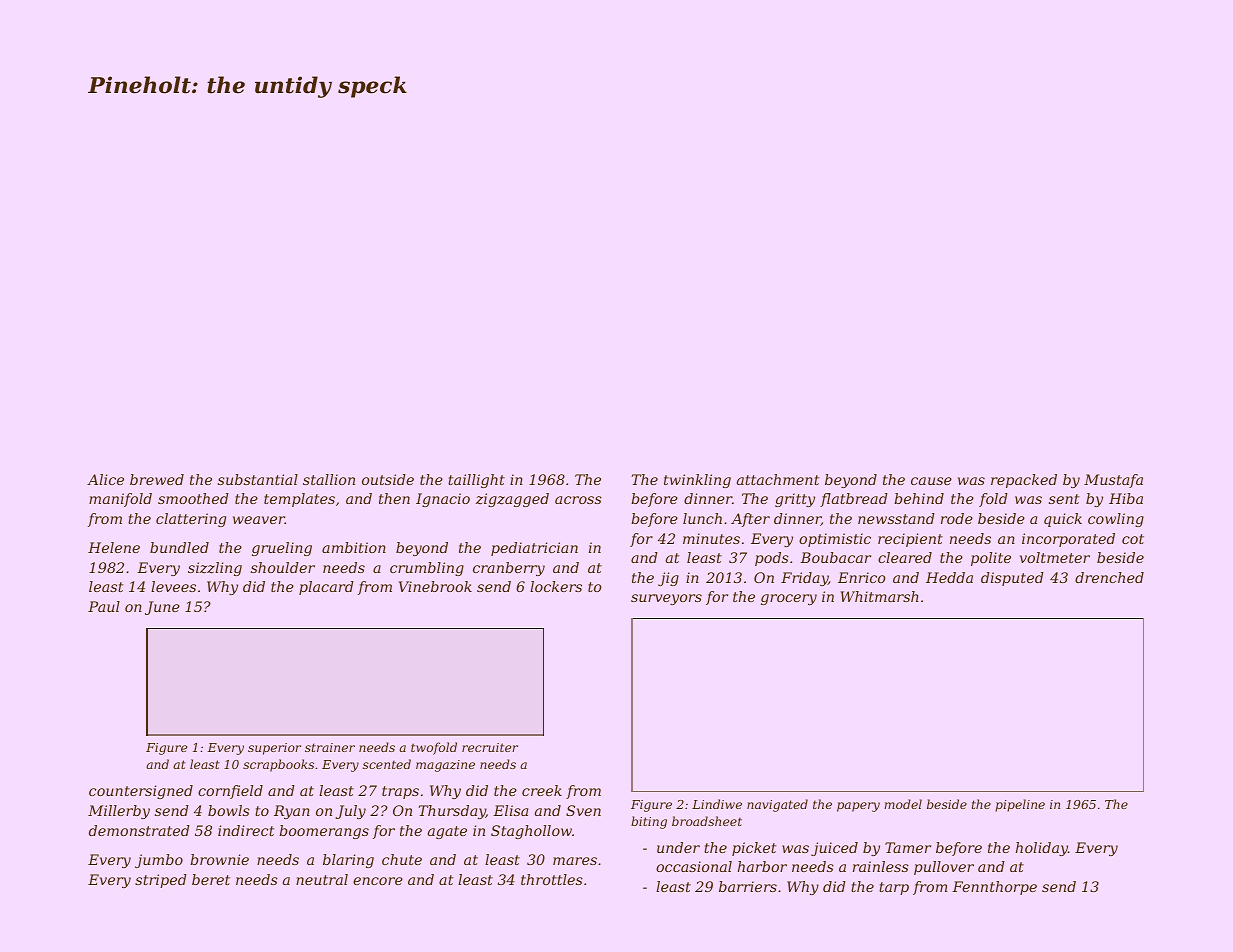 Image resolution: width=1233 pixels, height=952 pixels. I want to click on June, so click(162, 608).
